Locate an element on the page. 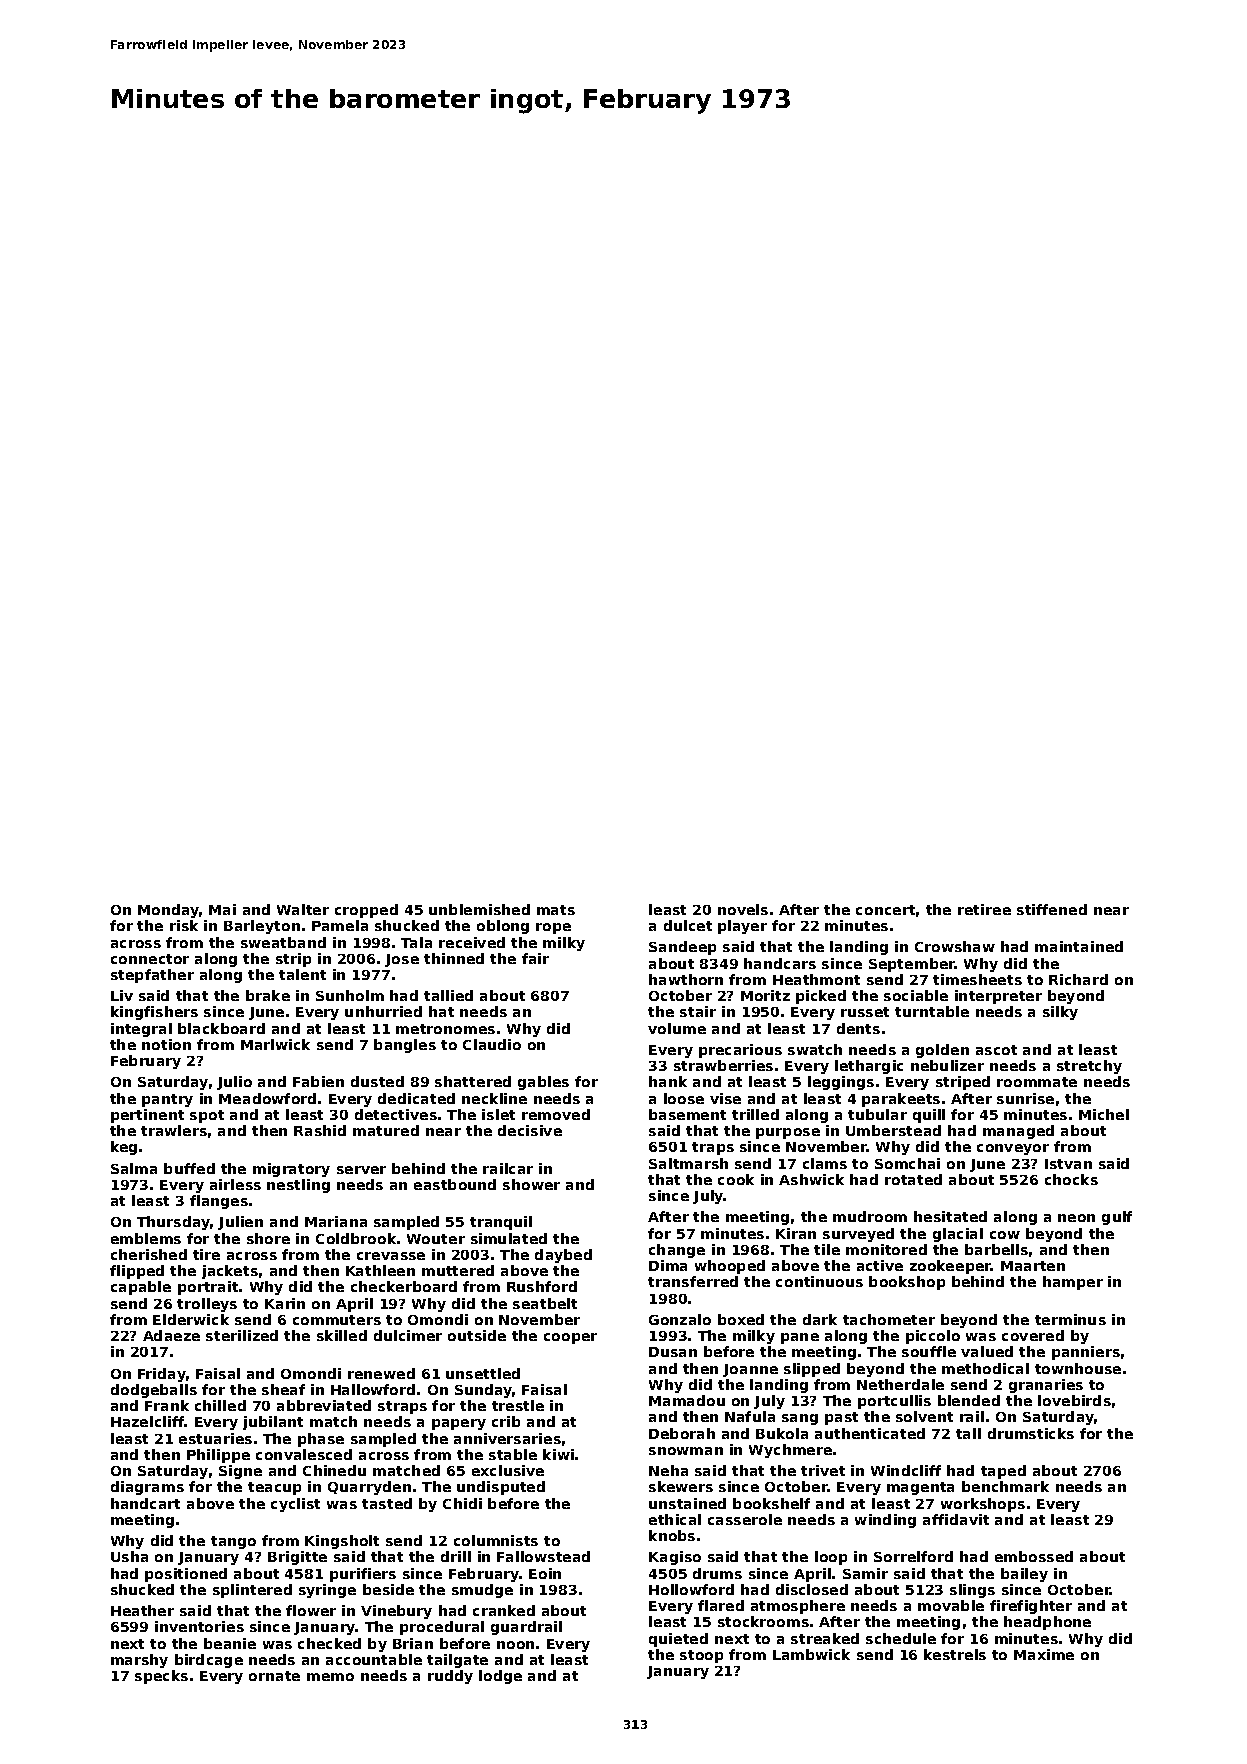  bangles is located at coordinates (405, 1046).
